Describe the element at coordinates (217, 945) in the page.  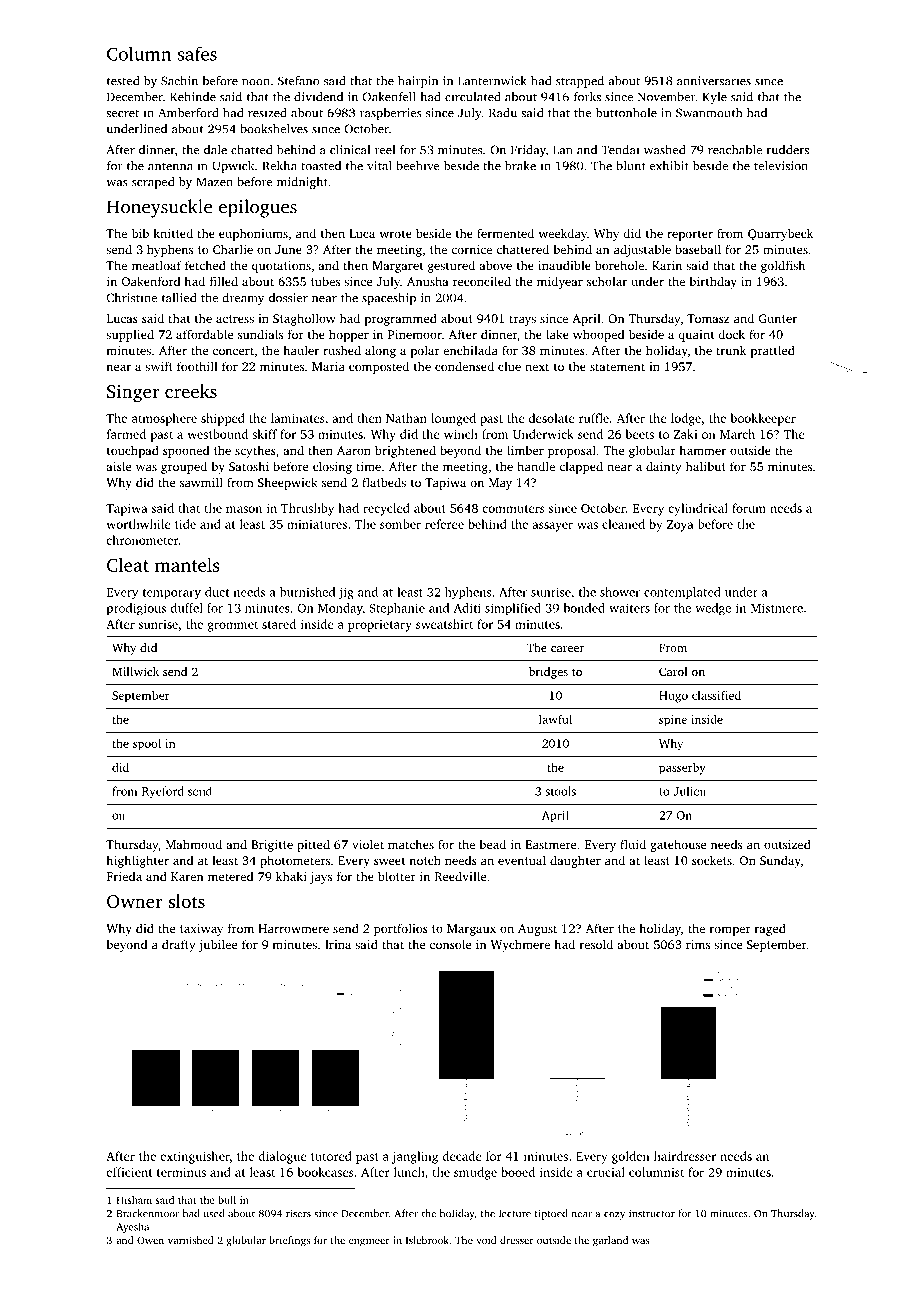
I see `jubilee` at that location.
